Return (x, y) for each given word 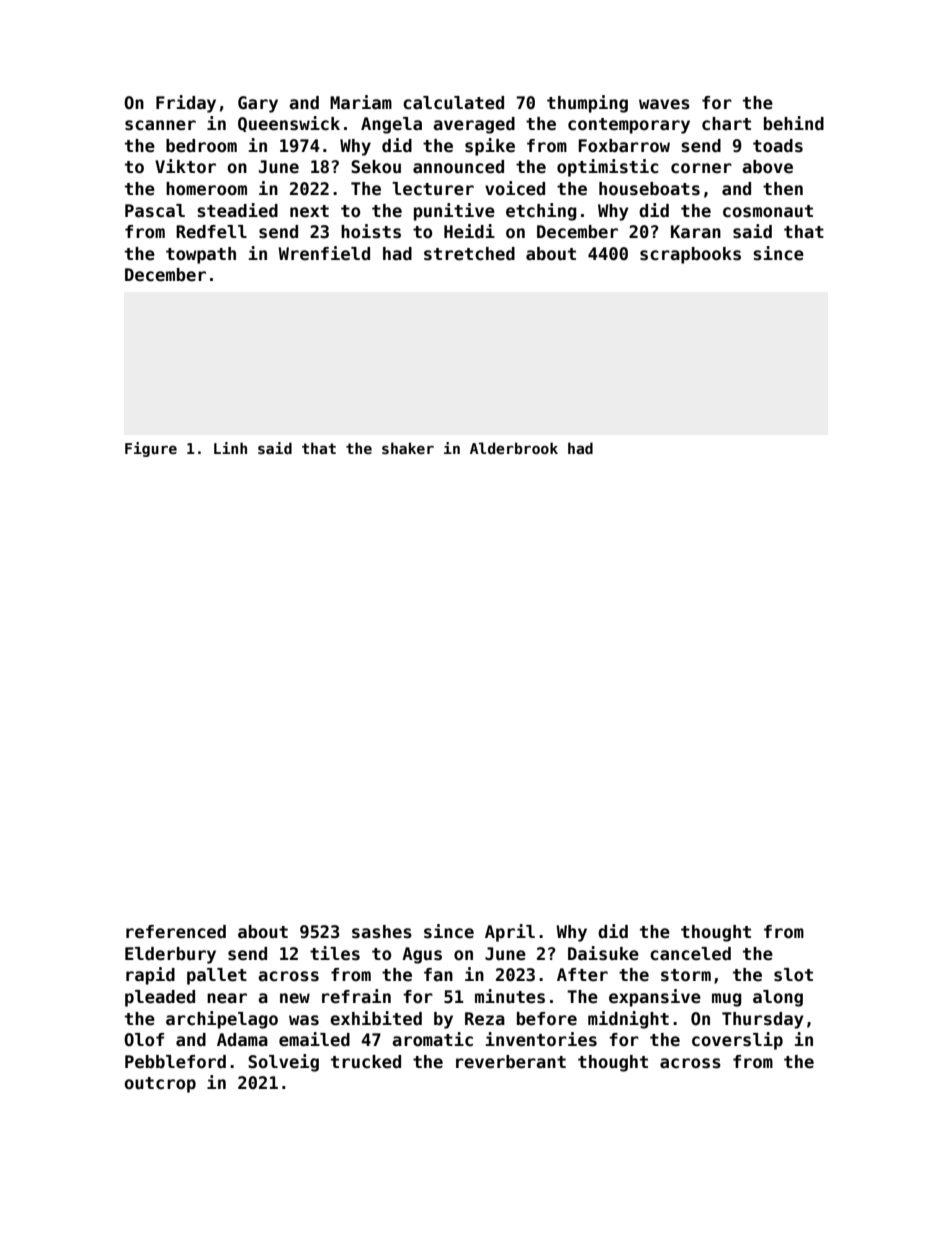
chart (726, 124)
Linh (230, 448)
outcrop (160, 1085)
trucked (366, 1062)
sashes (382, 932)
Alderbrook (514, 448)
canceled (690, 954)
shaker (408, 448)
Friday (186, 104)
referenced (176, 932)
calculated (453, 103)
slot (793, 975)
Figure (151, 449)
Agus (422, 955)
